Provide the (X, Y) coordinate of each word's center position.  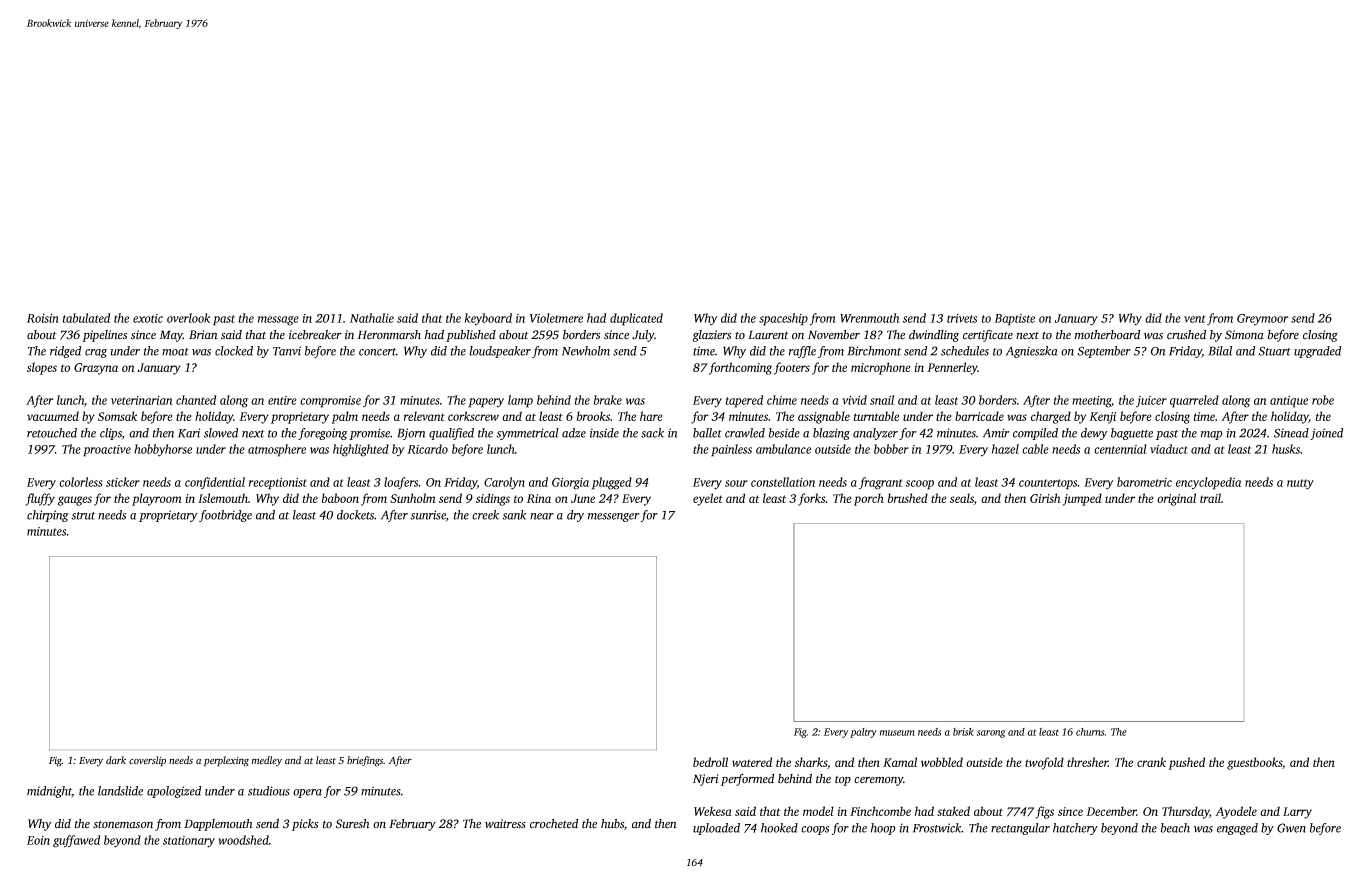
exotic (148, 318)
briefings (365, 761)
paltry (863, 733)
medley (266, 761)
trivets (962, 318)
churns (1090, 732)
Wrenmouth (869, 318)
